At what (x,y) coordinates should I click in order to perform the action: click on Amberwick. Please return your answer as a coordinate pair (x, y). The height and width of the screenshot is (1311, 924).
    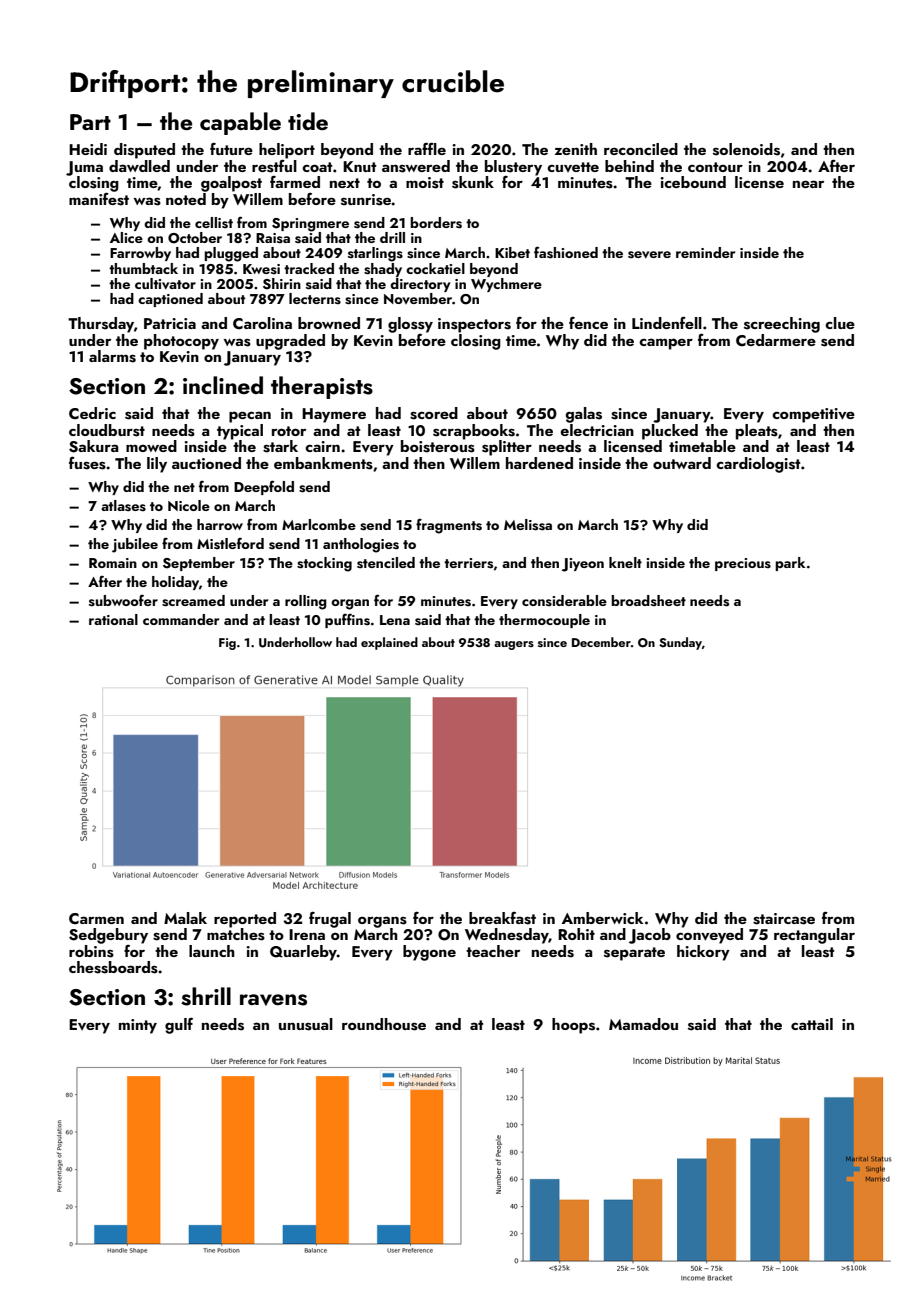
    Looking at the image, I should click on (602, 918).
